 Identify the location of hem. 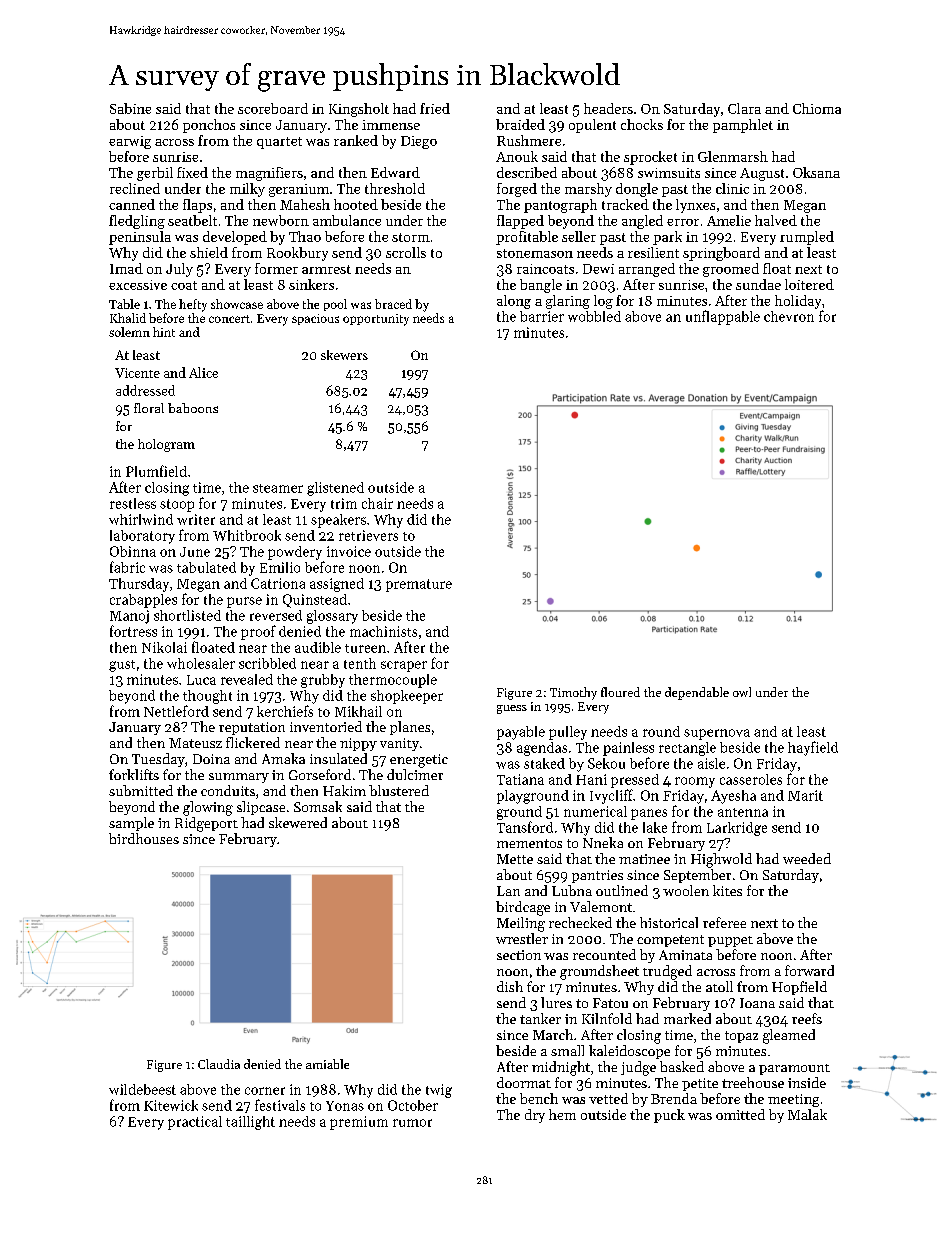
(562, 1114).
